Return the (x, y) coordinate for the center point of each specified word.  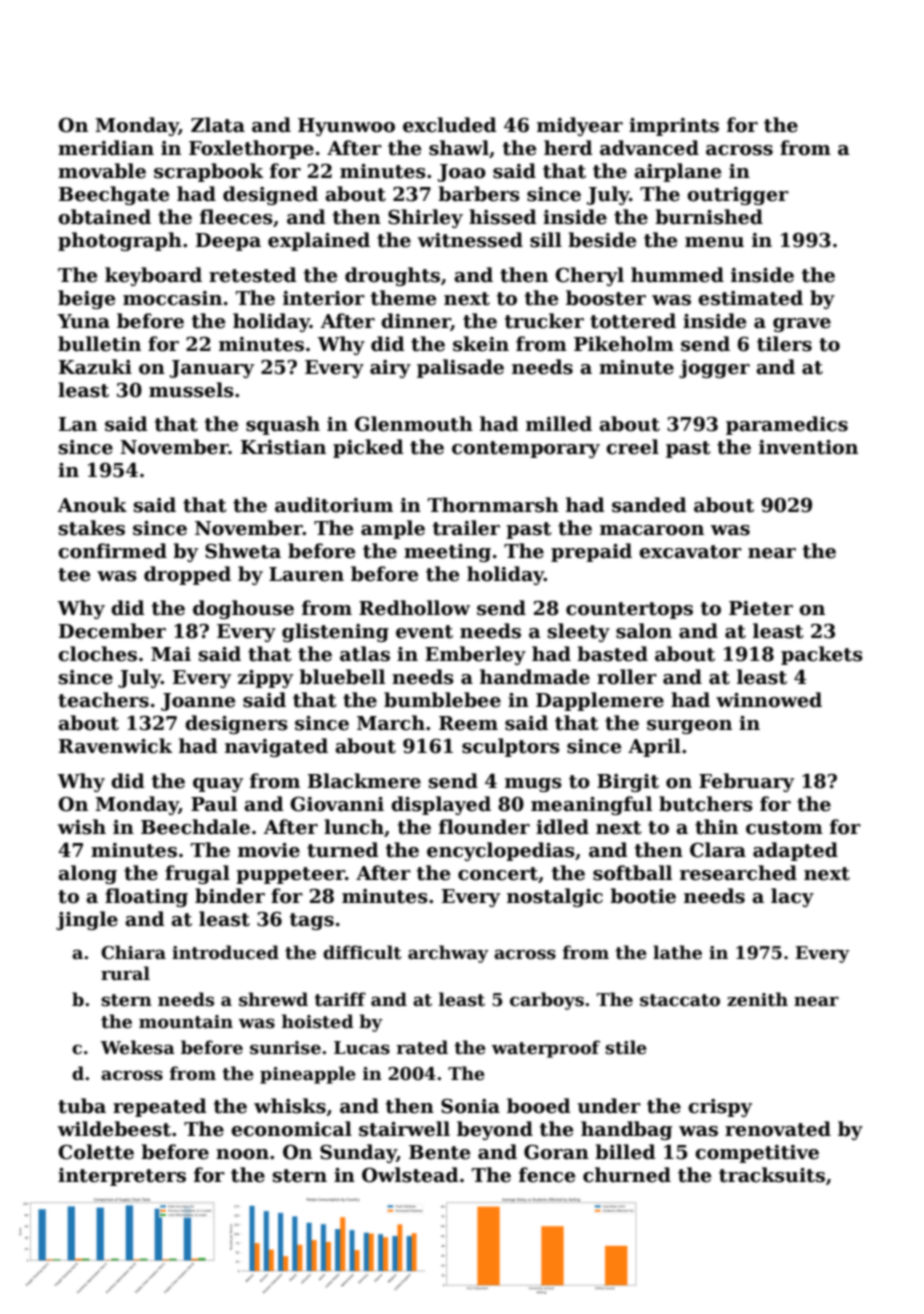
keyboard (153, 276)
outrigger (738, 196)
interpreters (122, 1177)
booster (606, 298)
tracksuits (772, 1175)
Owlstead (410, 1175)
